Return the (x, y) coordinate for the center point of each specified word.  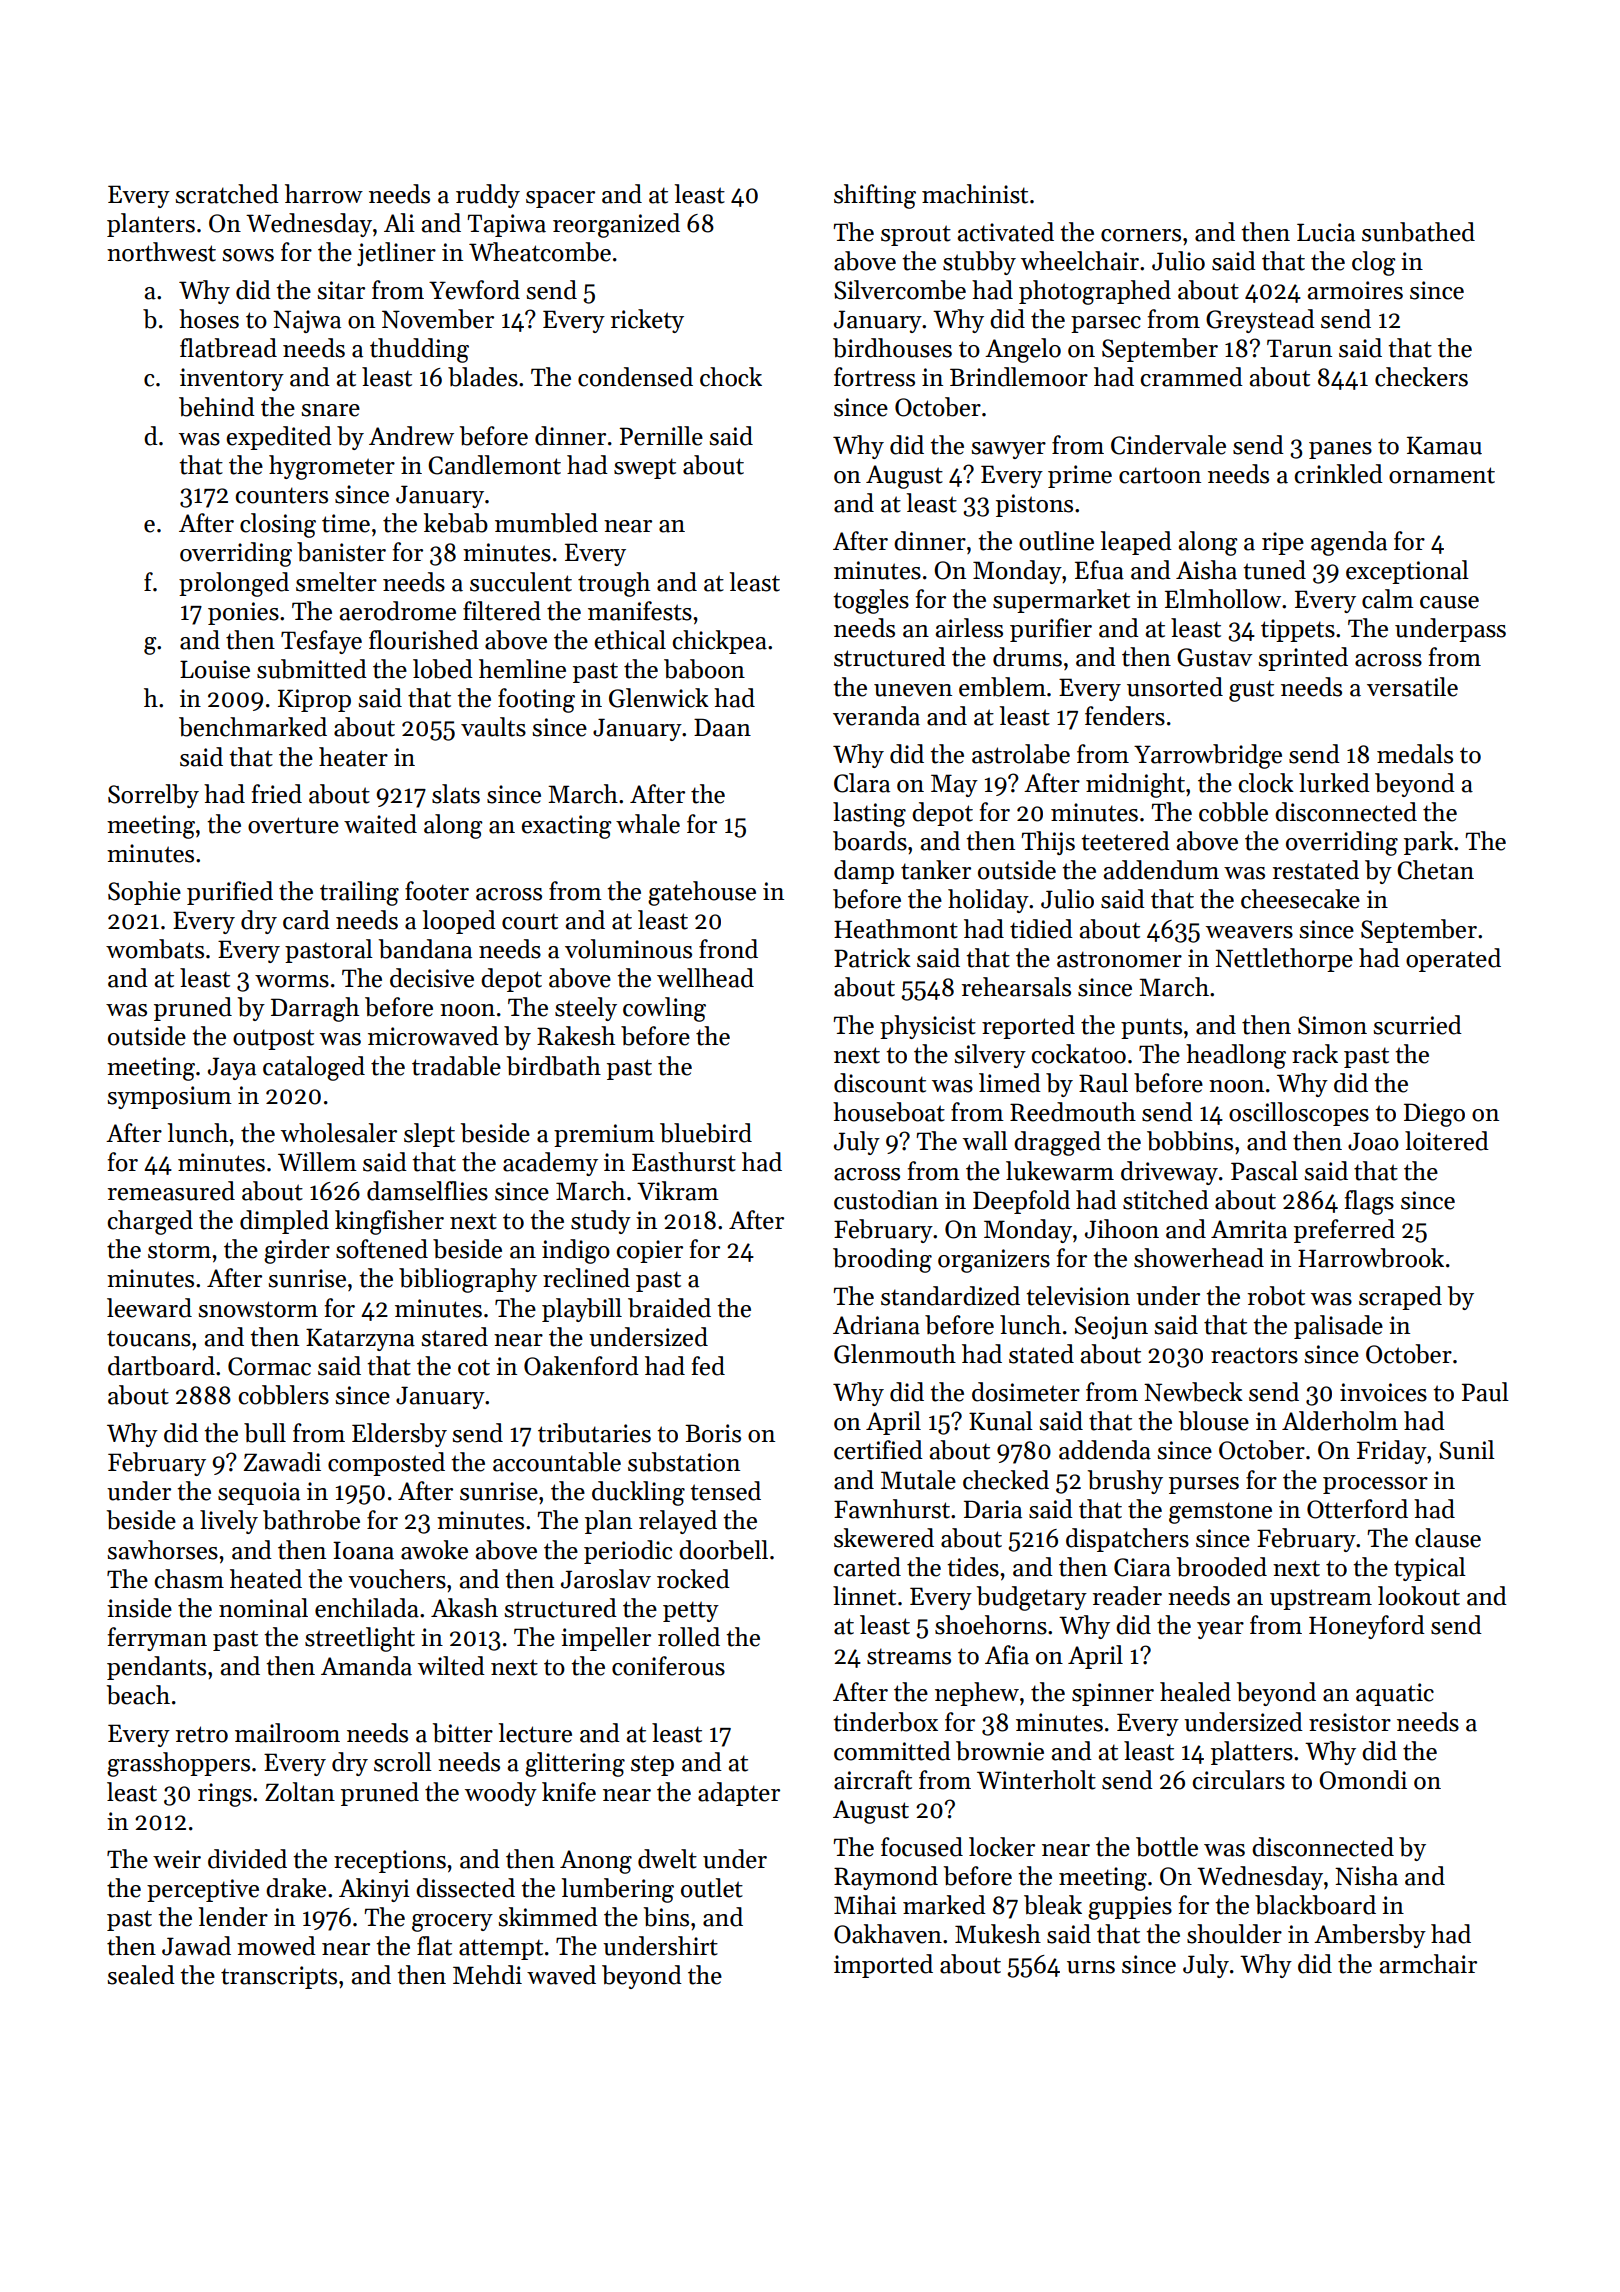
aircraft (873, 1780)
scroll (403, 1762)
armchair (1428, 1964)
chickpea (720, 642)
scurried (1417, 1025)
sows (248, 255)
